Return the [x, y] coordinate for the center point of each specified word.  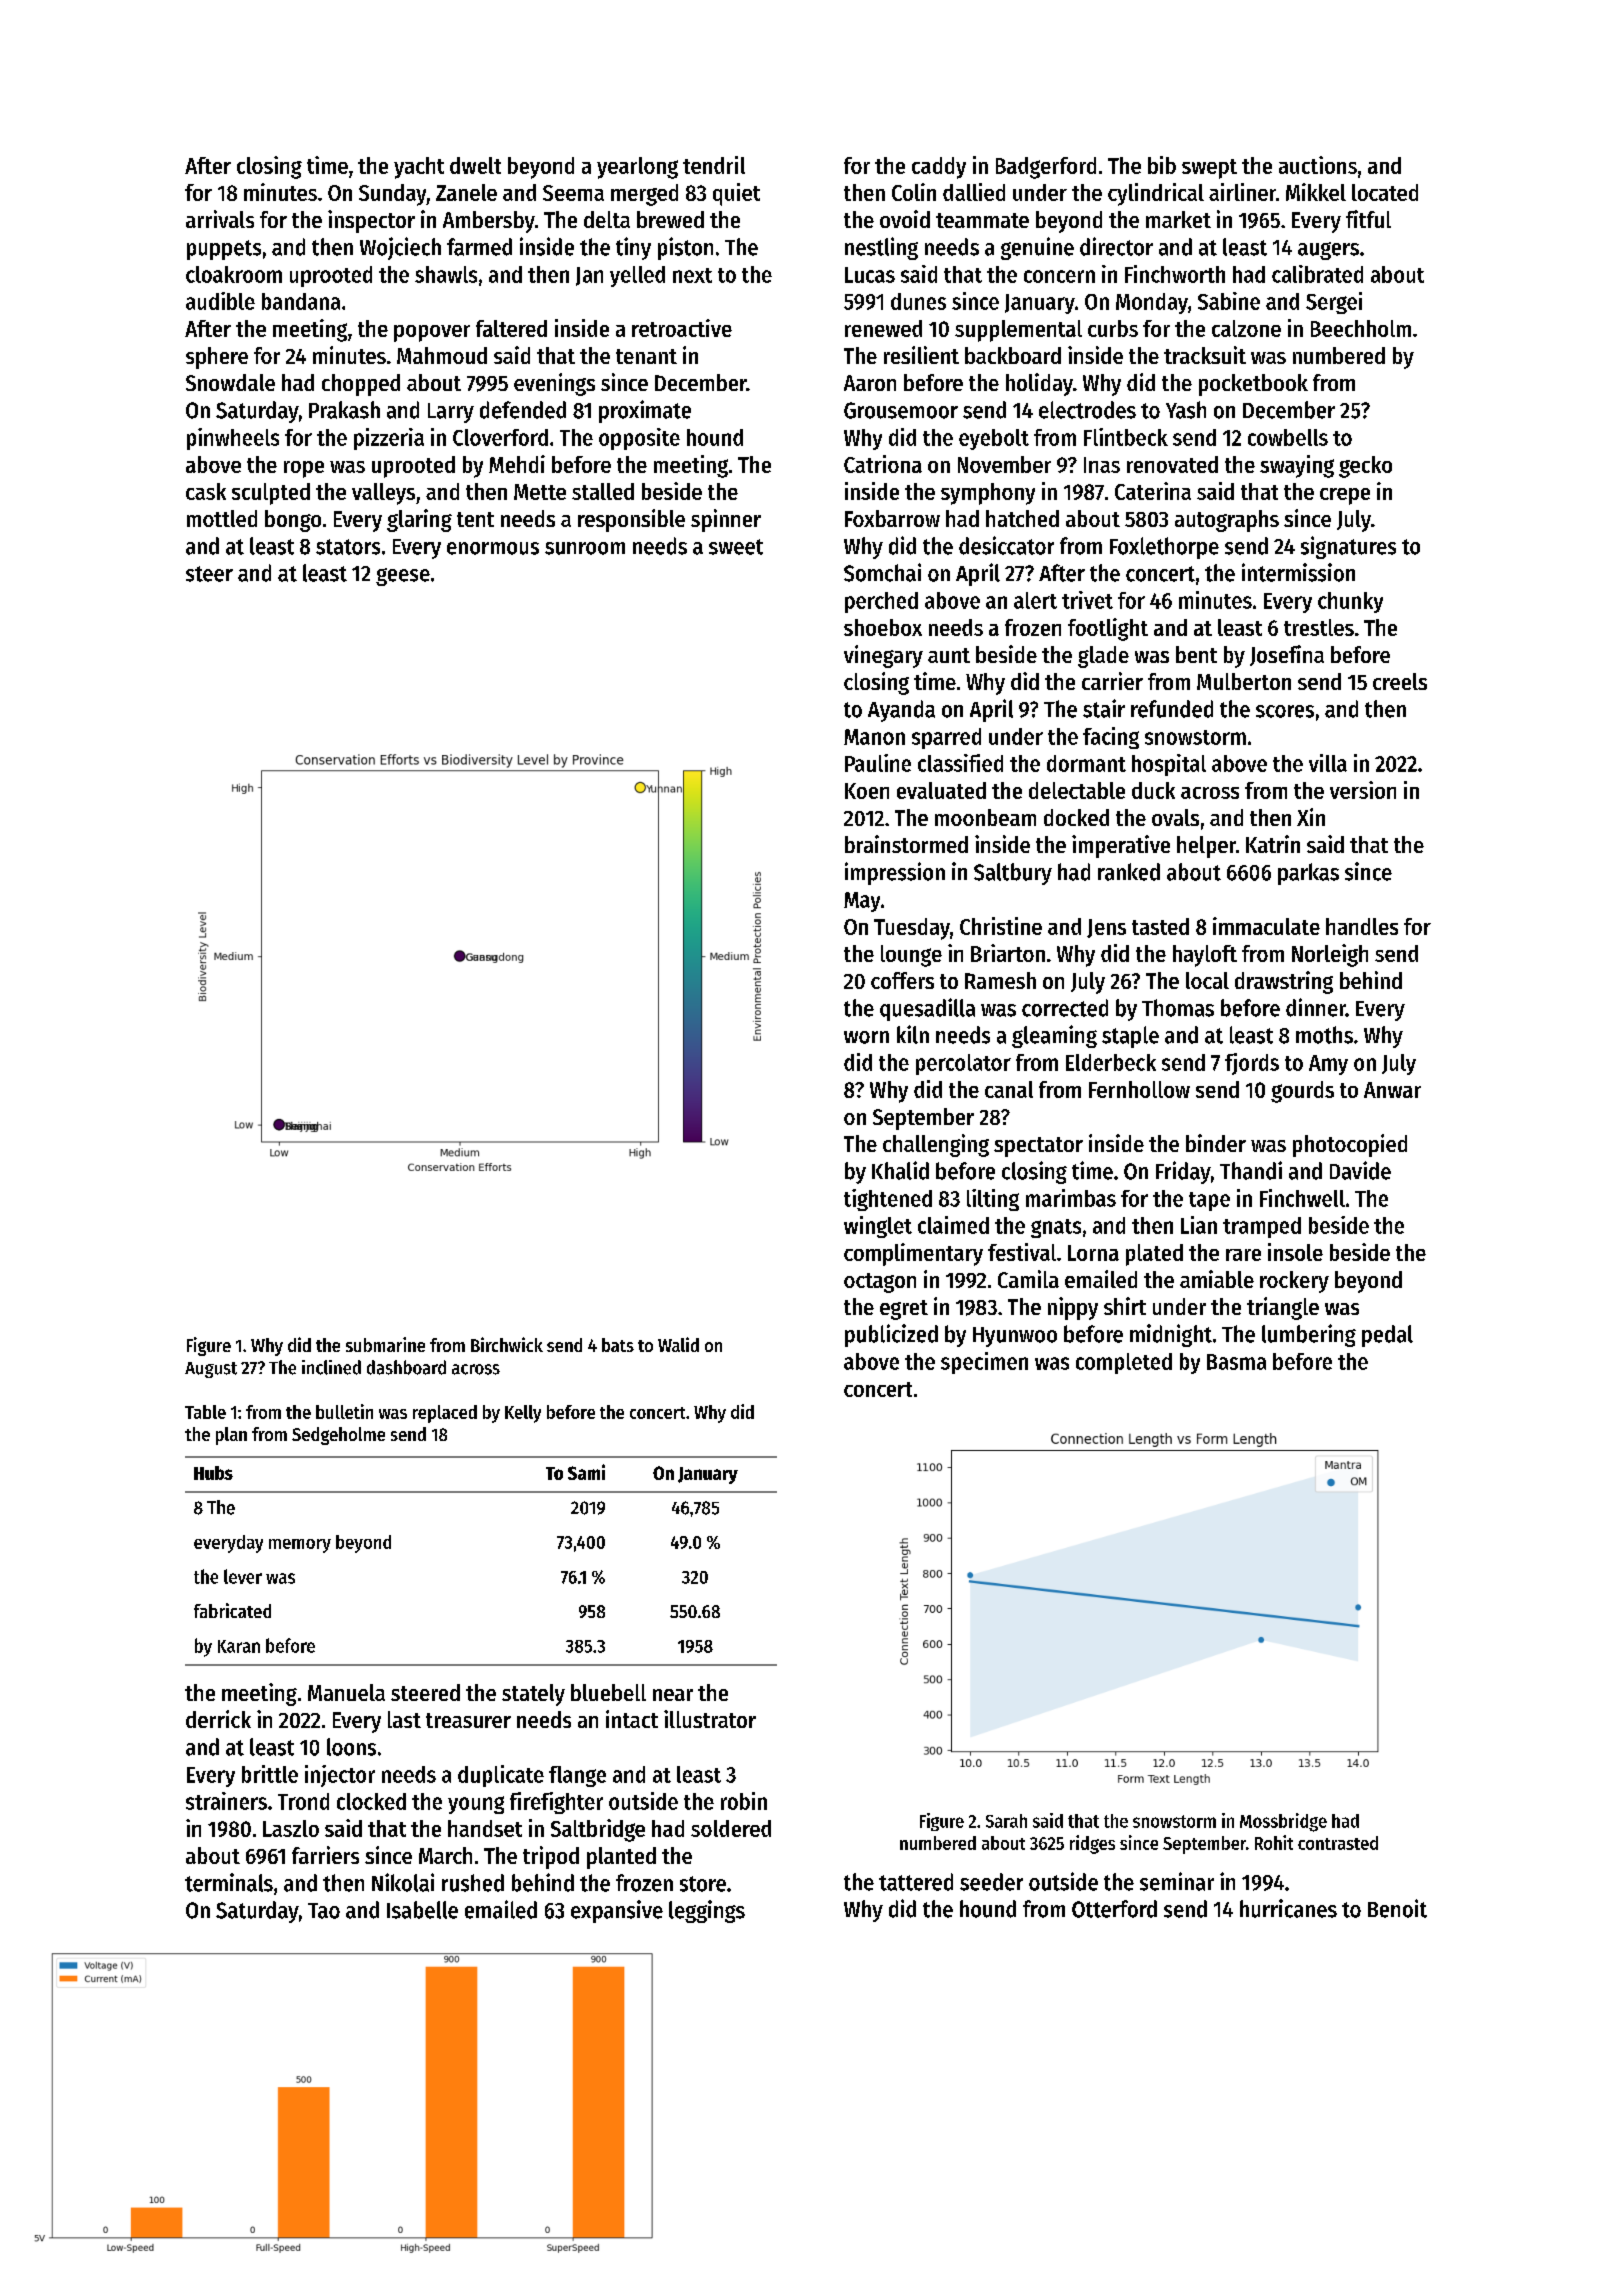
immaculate [1266, 926]
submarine [385, 1344]
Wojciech [400, 248]
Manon [874, 737]
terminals [229, 1882]
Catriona [883, 464]
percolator [963, 1064]
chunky [1350, 602]
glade [1103, 657]
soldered [731, 1828]
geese [403, 577]
